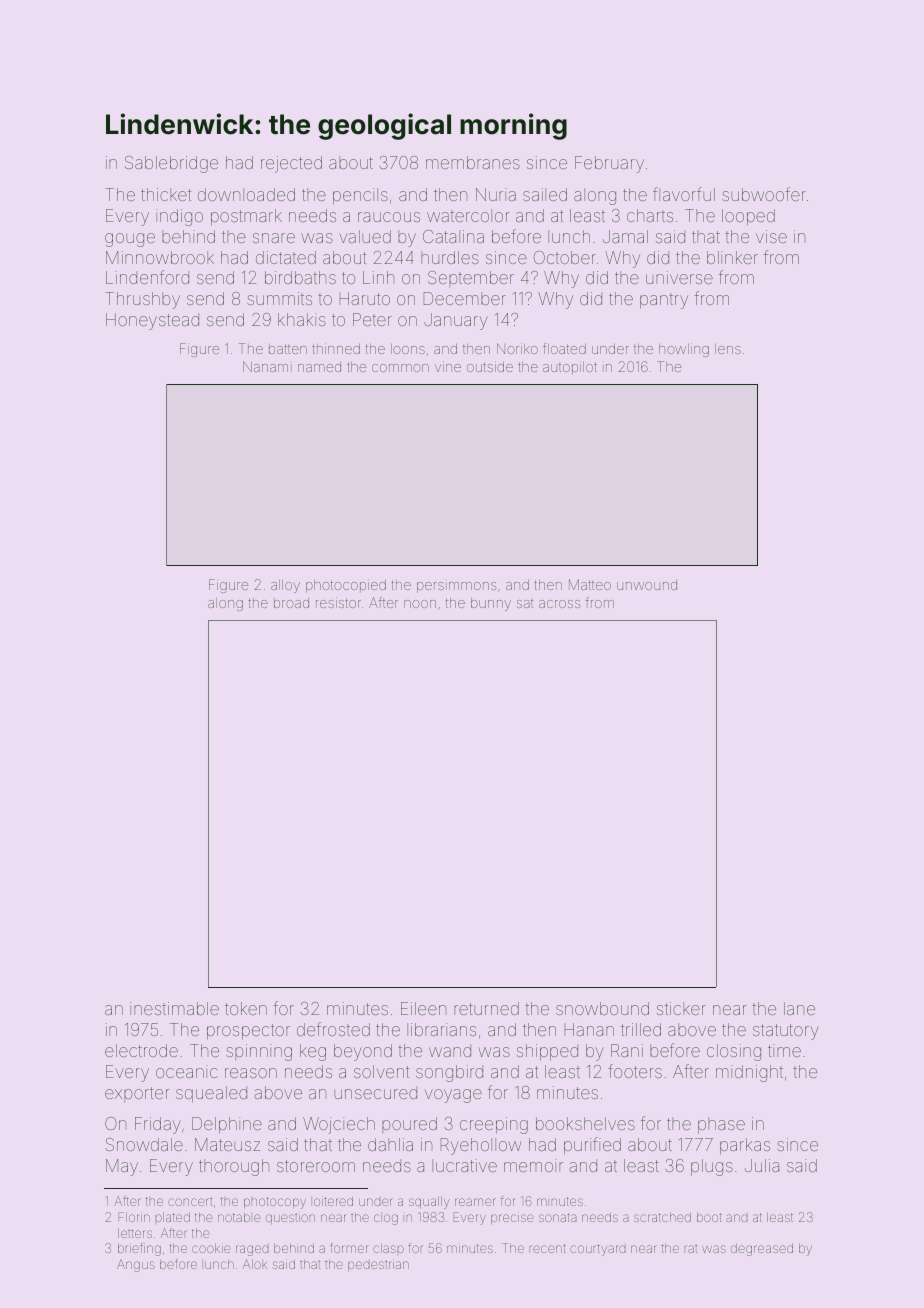 This image has width=924, height=1308. Describe the element at coordinates (255, 1264) in the image. I see `Alok` at that location.
